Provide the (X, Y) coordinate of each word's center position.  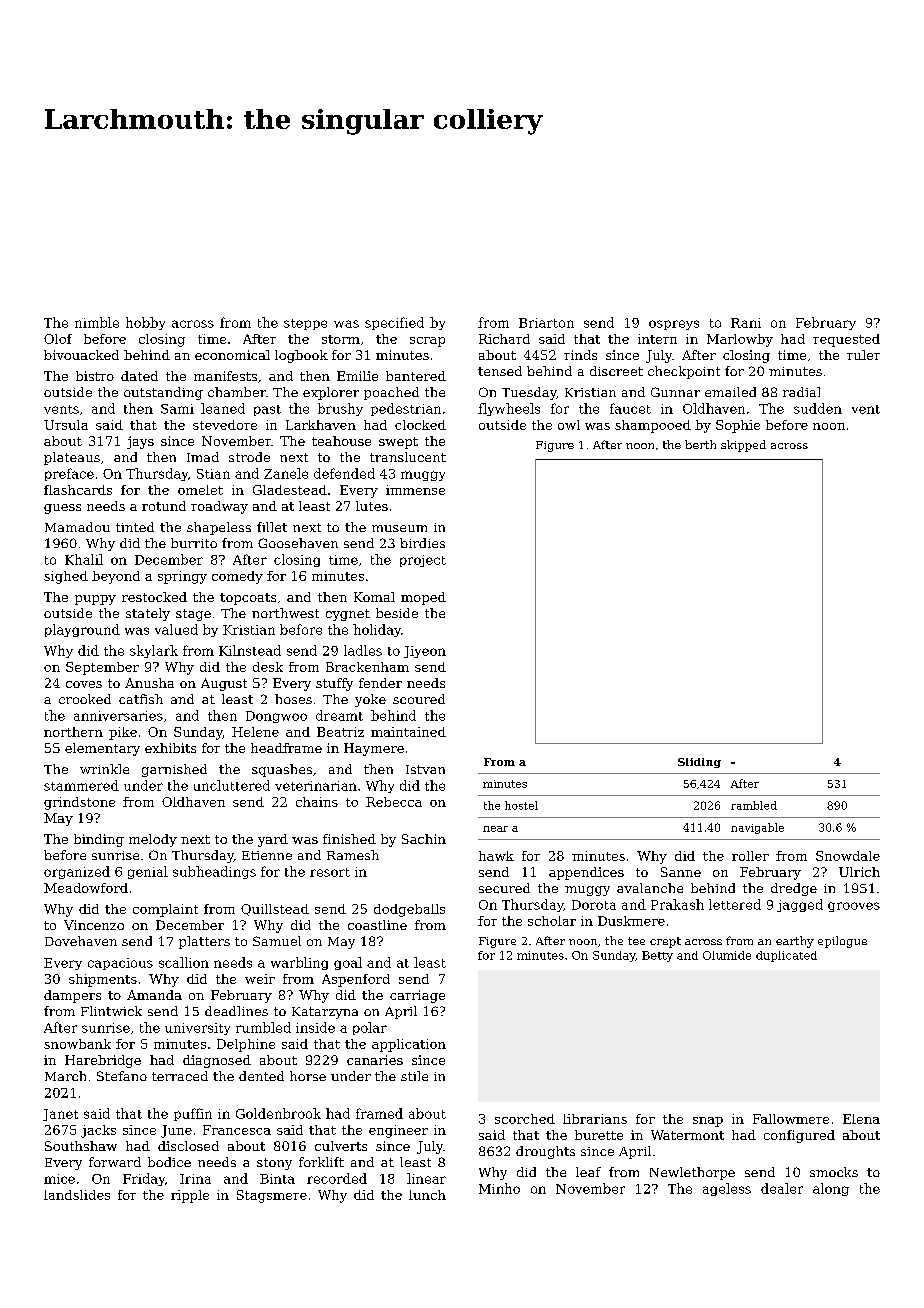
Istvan (425, 769)
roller (750, 856)
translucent (408, 457)
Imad (203, 457)
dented (261, 1076)
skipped (743, 446)
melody (153, 840)
